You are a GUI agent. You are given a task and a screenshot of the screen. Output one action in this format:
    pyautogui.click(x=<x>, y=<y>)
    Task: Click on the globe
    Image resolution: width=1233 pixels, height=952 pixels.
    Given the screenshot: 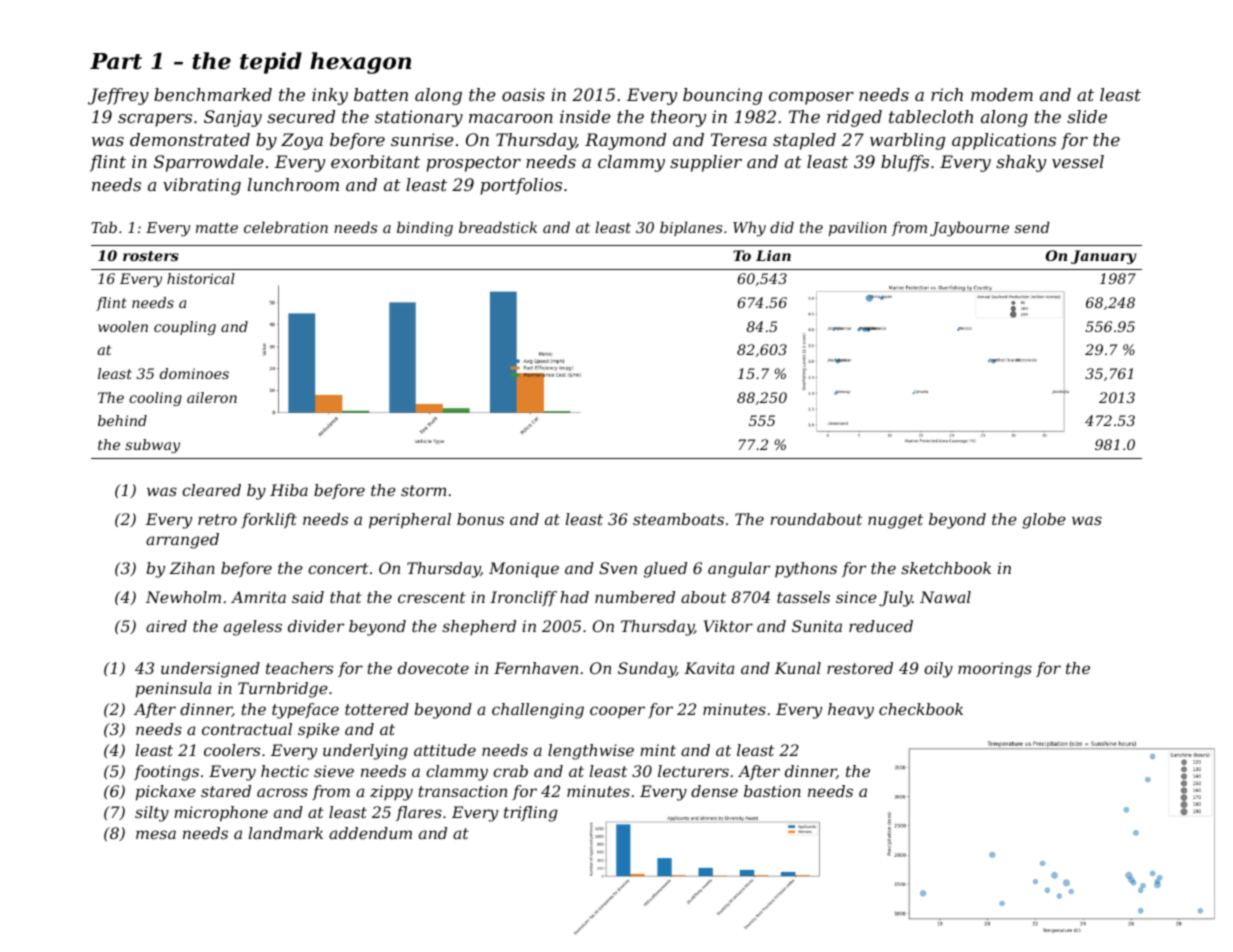 What is the action you would take?
    pyautogui.click(x=1044, y=521)
